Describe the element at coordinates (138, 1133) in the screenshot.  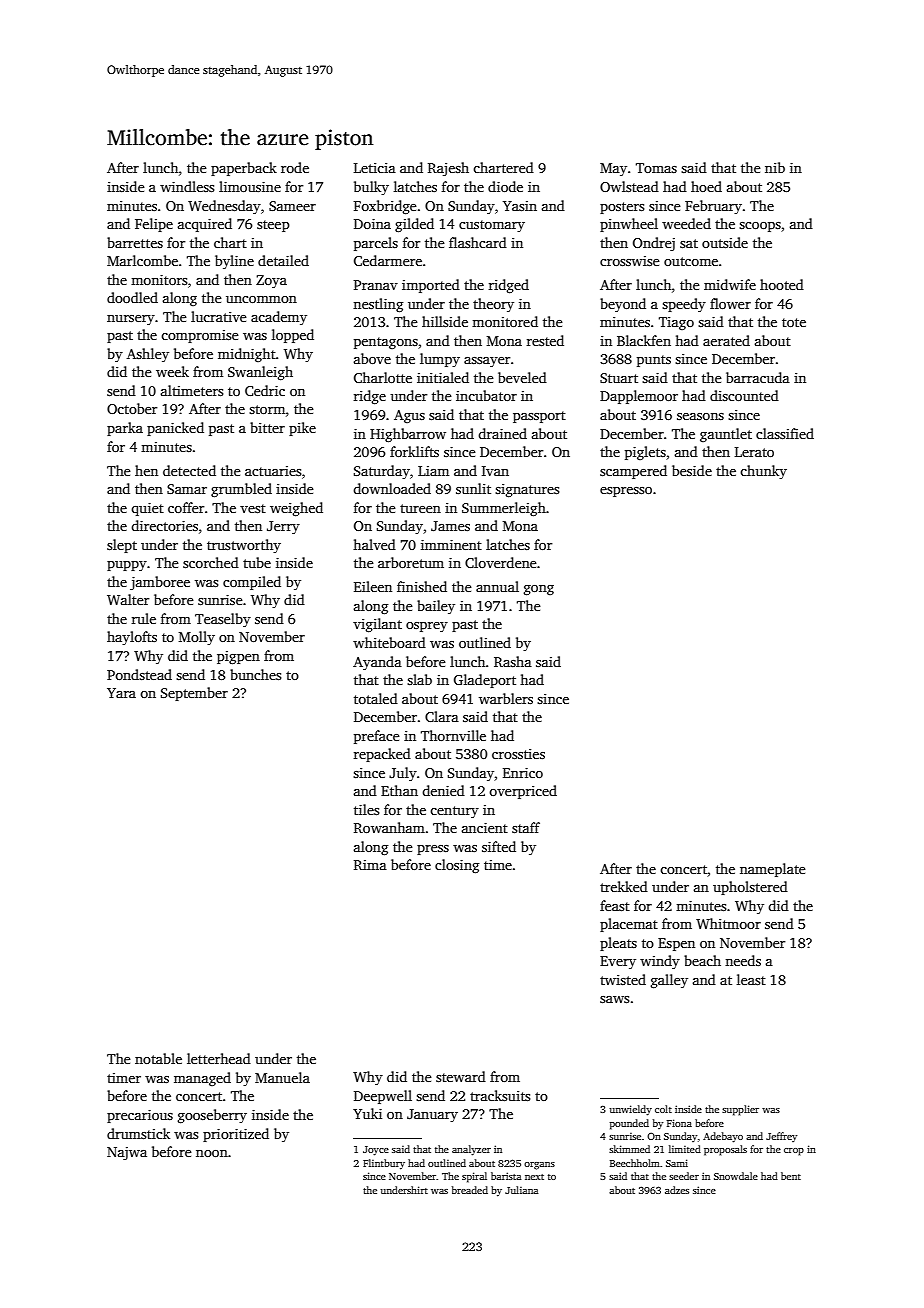
I see `drumstick` at that location.
